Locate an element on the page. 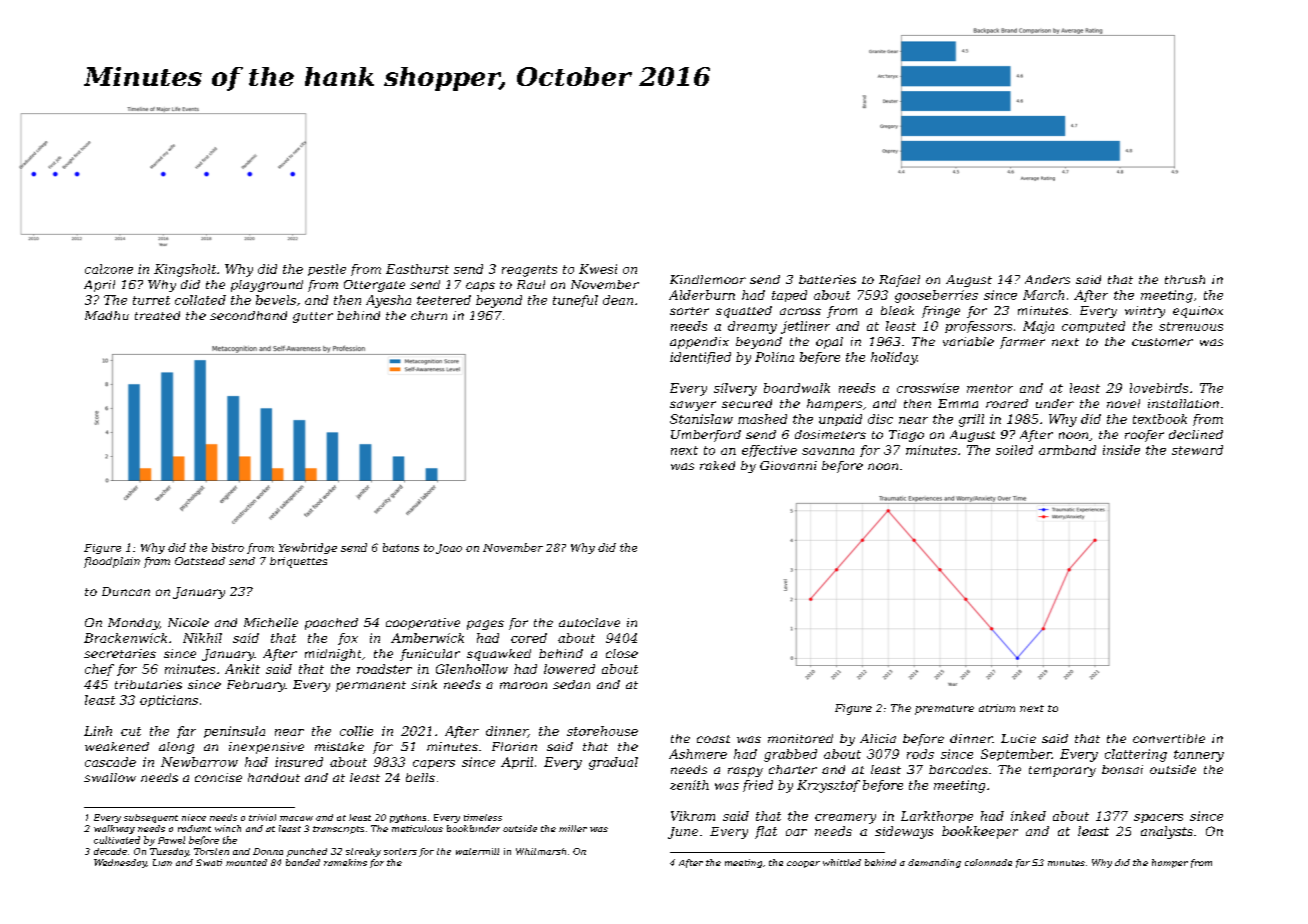 This document has width=1308, height=924. calzone is located at coordinates (109, 269).
